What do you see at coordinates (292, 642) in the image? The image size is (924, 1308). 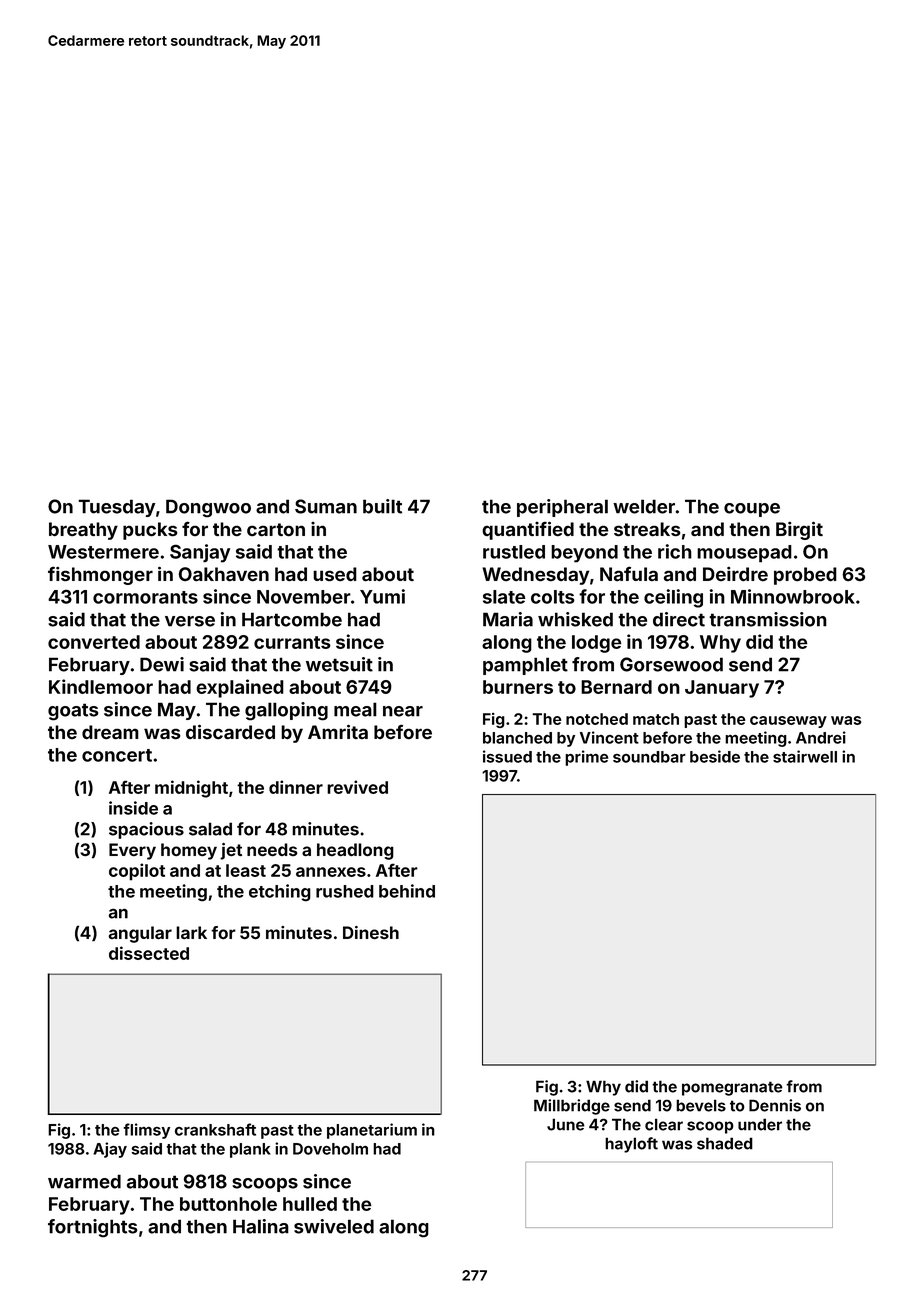 I see `currants` at bounding box center [292, 642].
